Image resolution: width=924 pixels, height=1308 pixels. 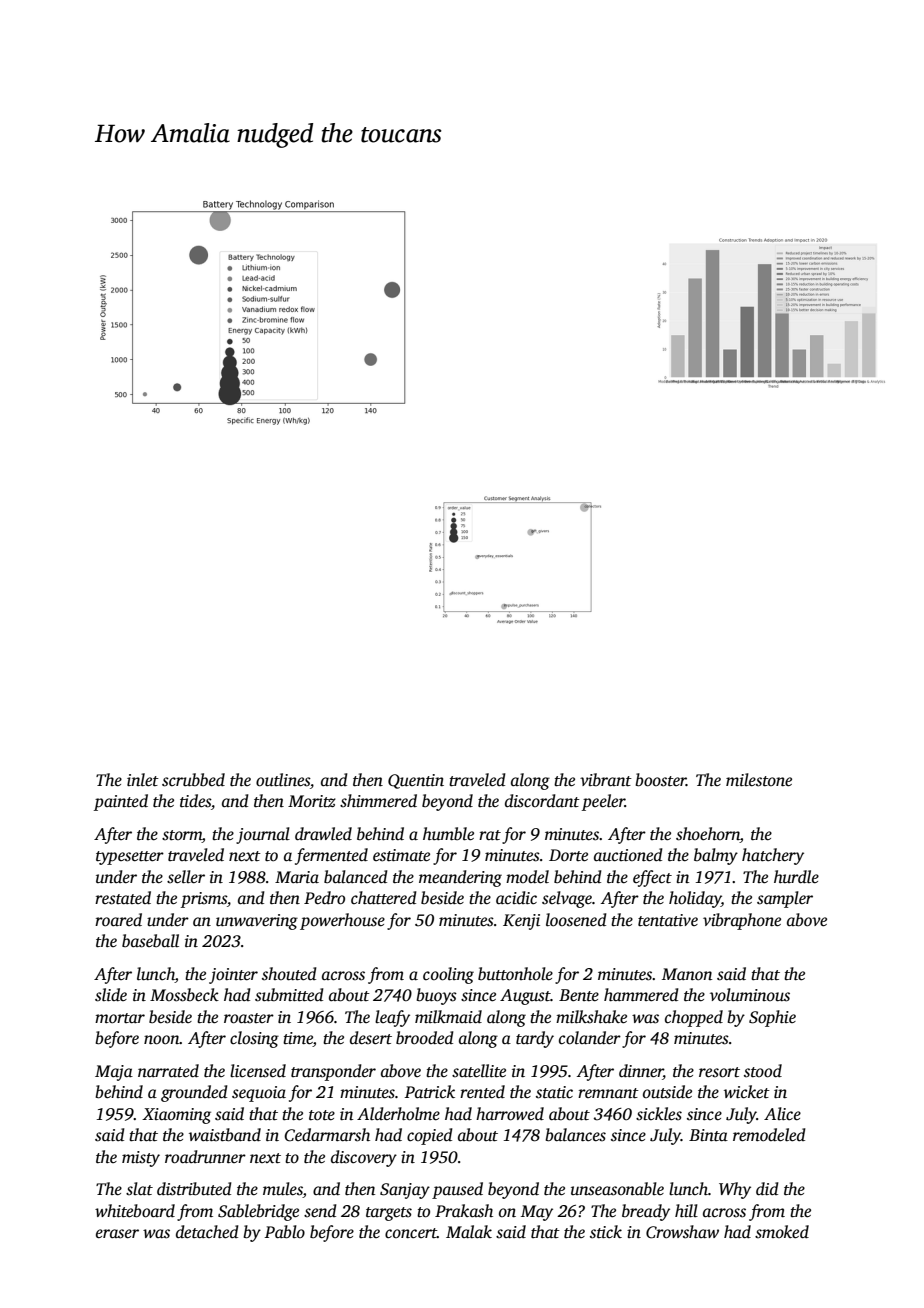 What do you see at coordinates (205, 1157) in the screenshot?
I see `roadrunner` at bounding box center [205, 1157].
